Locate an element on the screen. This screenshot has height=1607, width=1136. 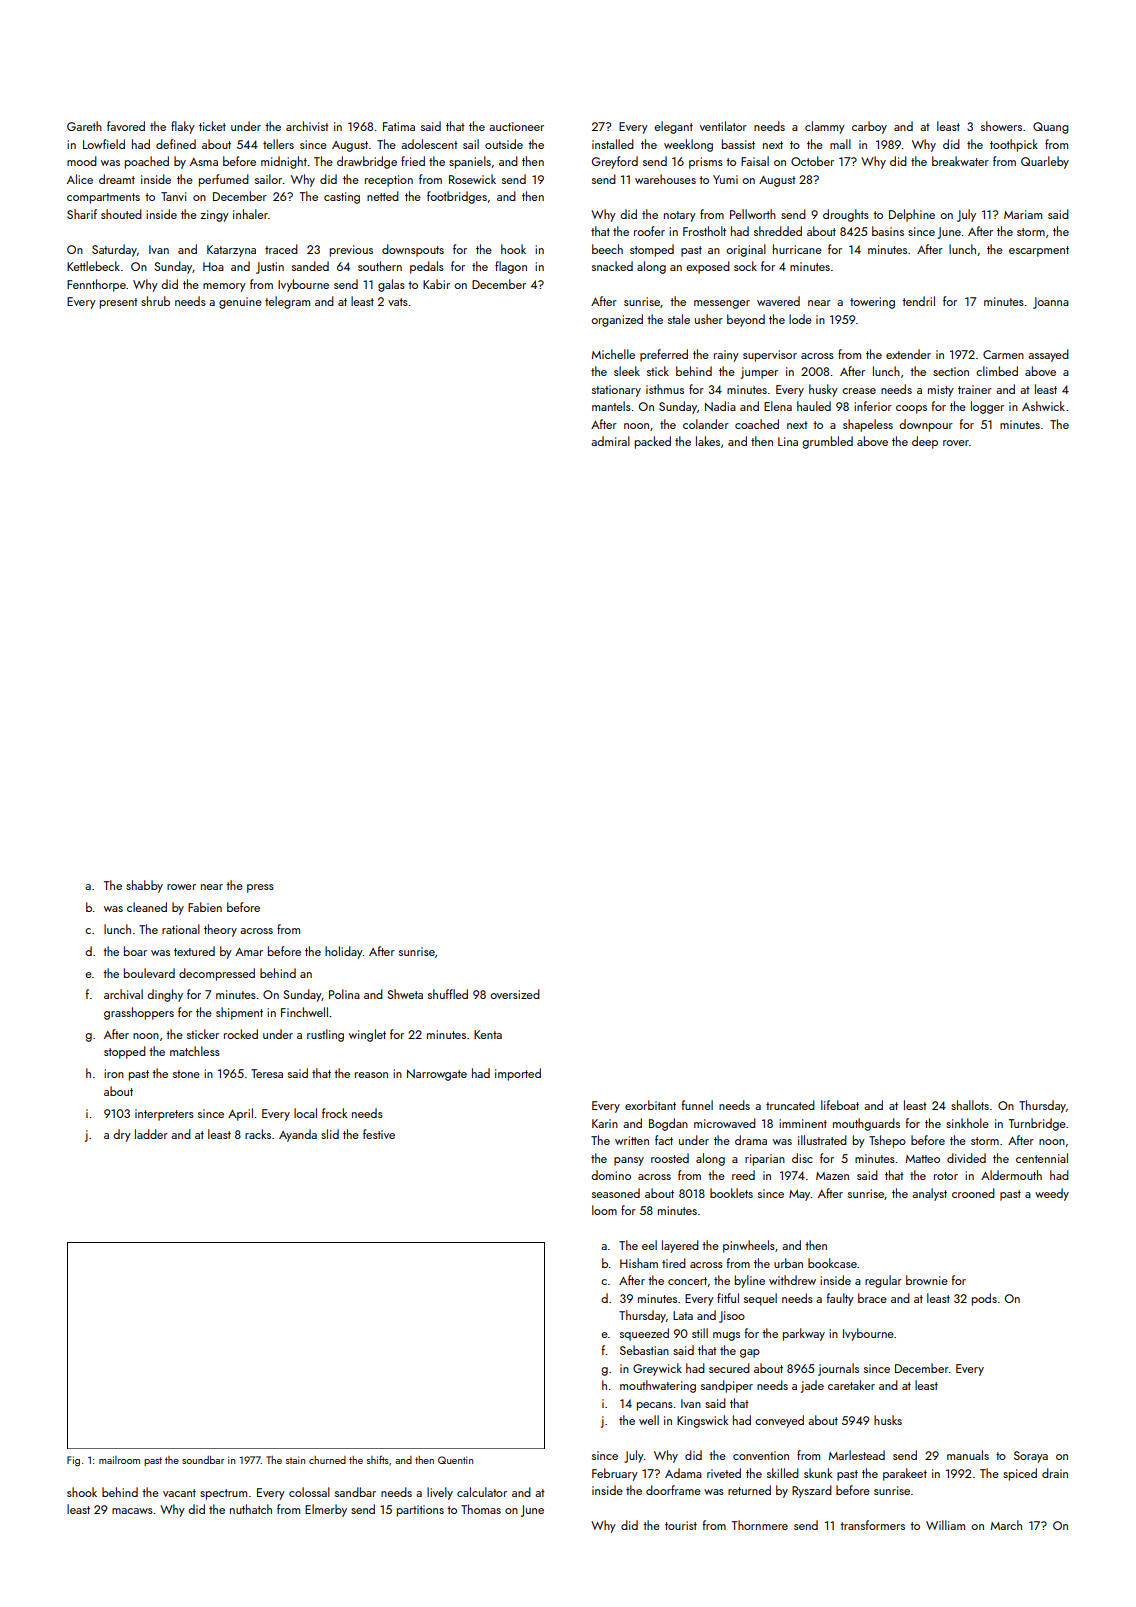
Ashwick is located at coordinates (1043, 406).
